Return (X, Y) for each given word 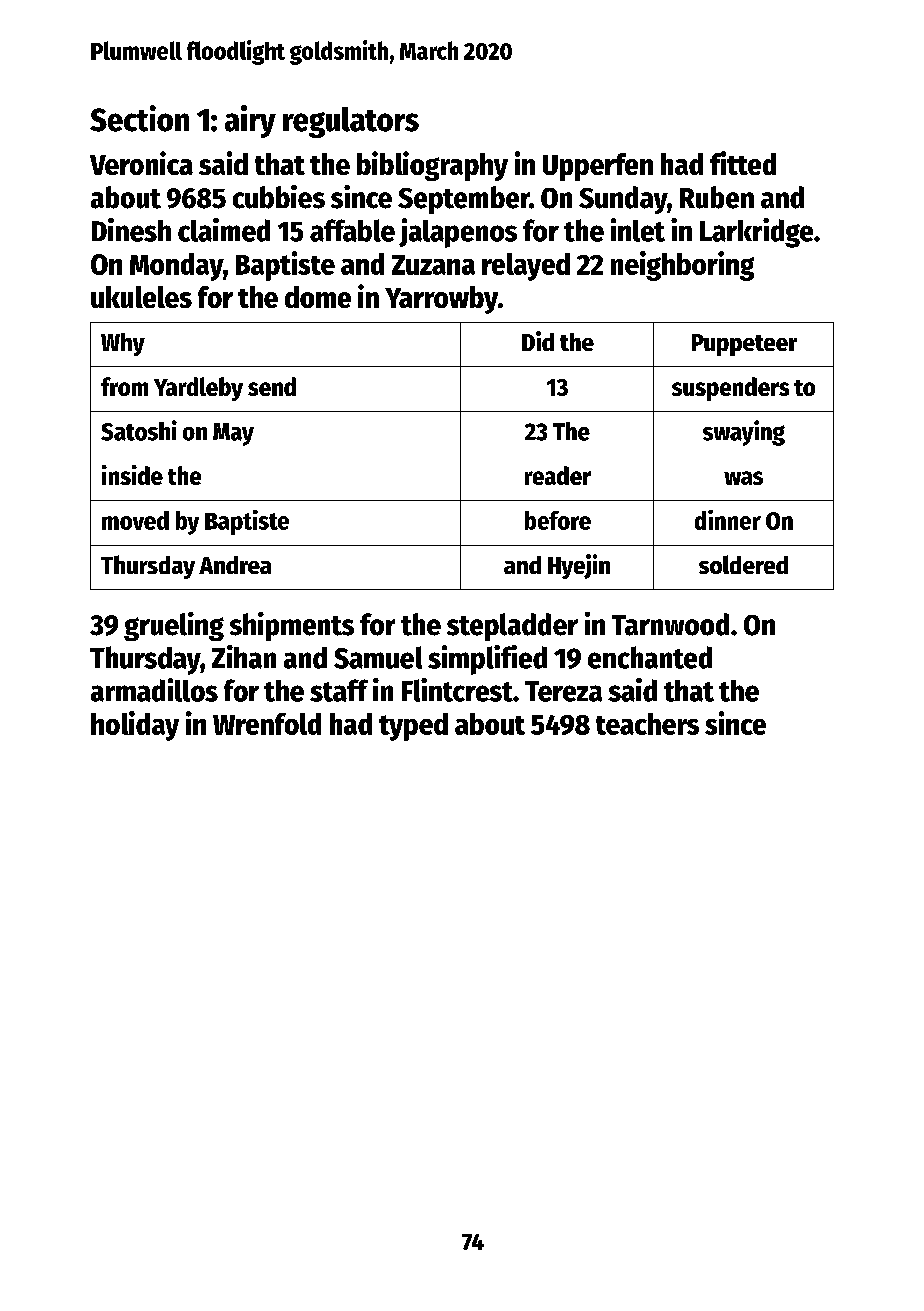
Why (123, 344)
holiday (135, 726)
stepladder (512, 627)
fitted (743, 163)
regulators (351, 122)
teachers (647, 724)
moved (135, 520)
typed (413, 727)
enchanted (650, 657)
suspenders (730, 389)
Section (139, 118)
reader (558, 475)
